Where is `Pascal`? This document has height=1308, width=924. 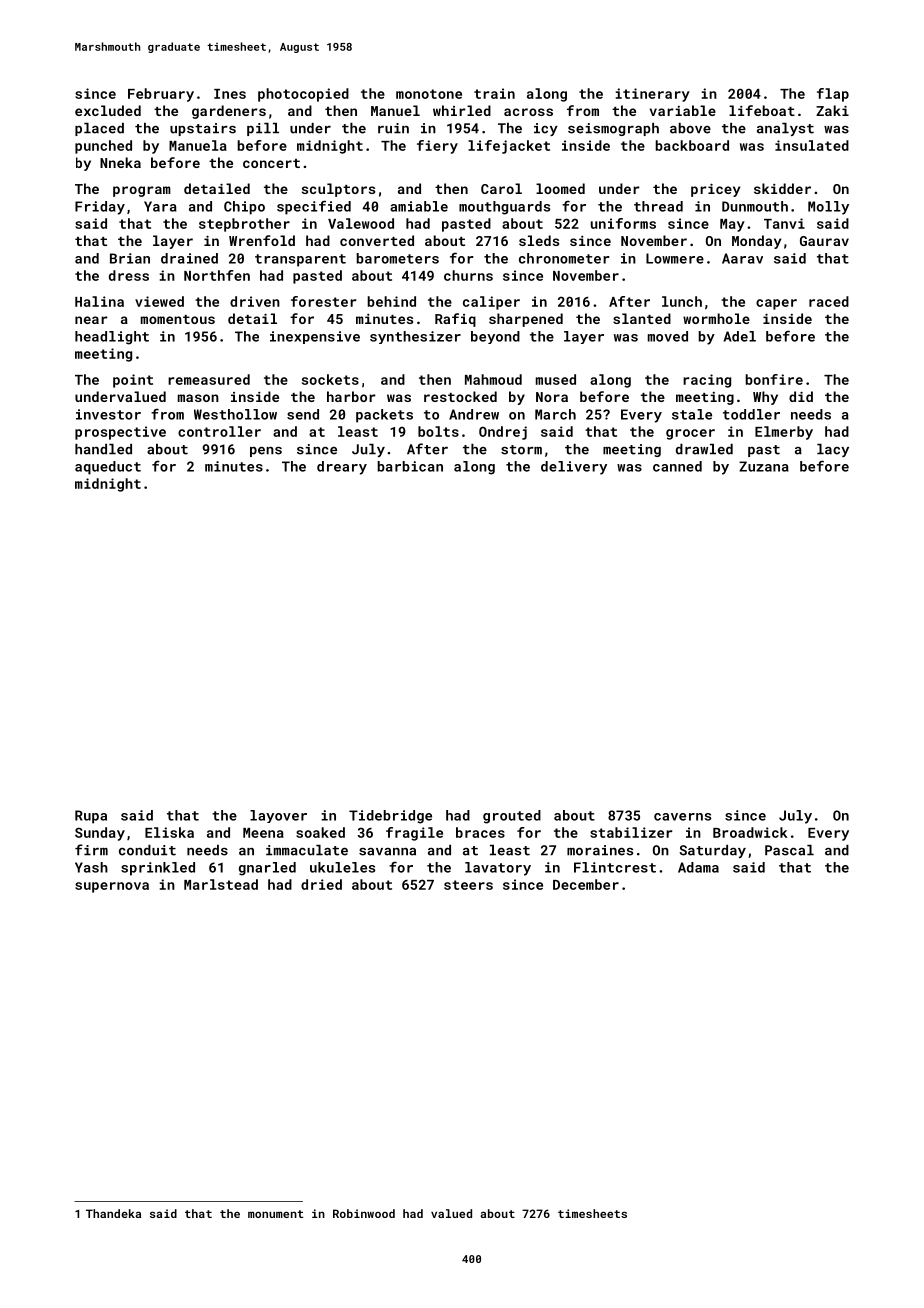 Pascal is located at coordinates (789, 850).
